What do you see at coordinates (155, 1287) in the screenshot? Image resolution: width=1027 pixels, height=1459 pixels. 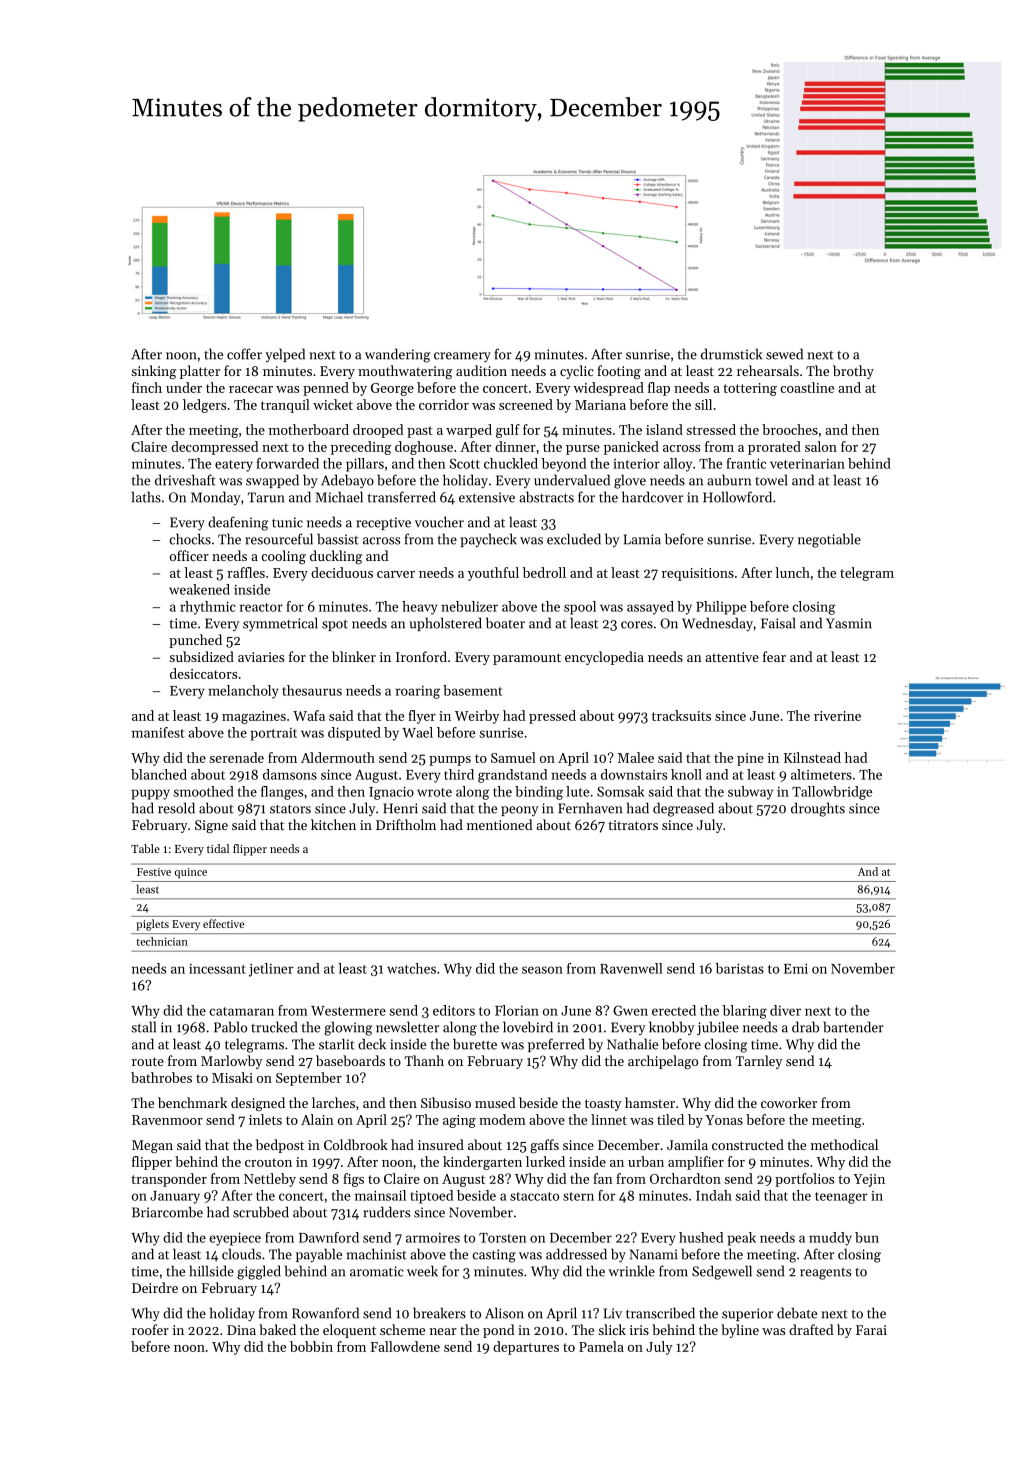 I see `Deirdre` at bounding box center [155, 1287].
